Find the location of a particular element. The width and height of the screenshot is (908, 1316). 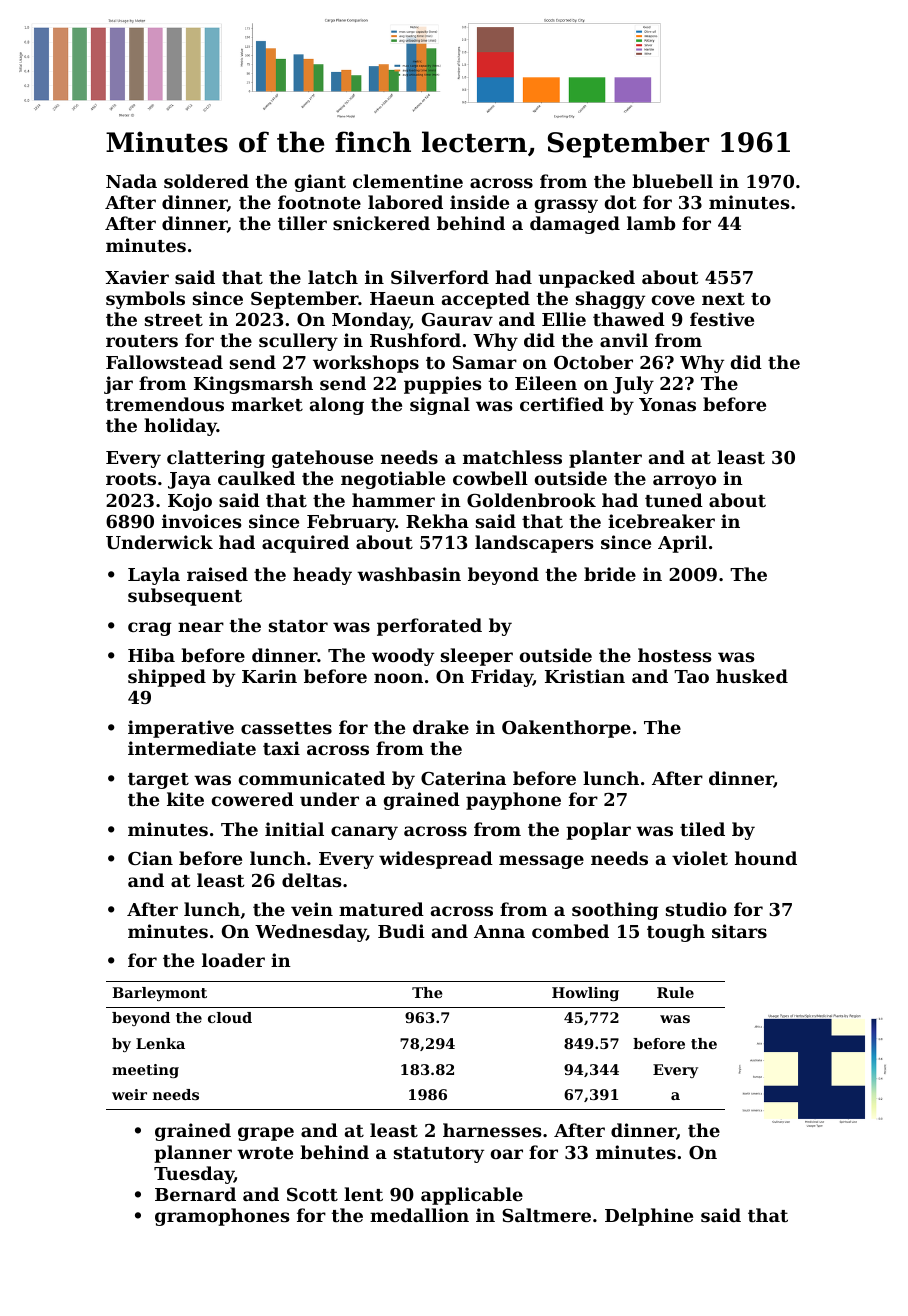

weir is located at coordinates (129, 1094).
